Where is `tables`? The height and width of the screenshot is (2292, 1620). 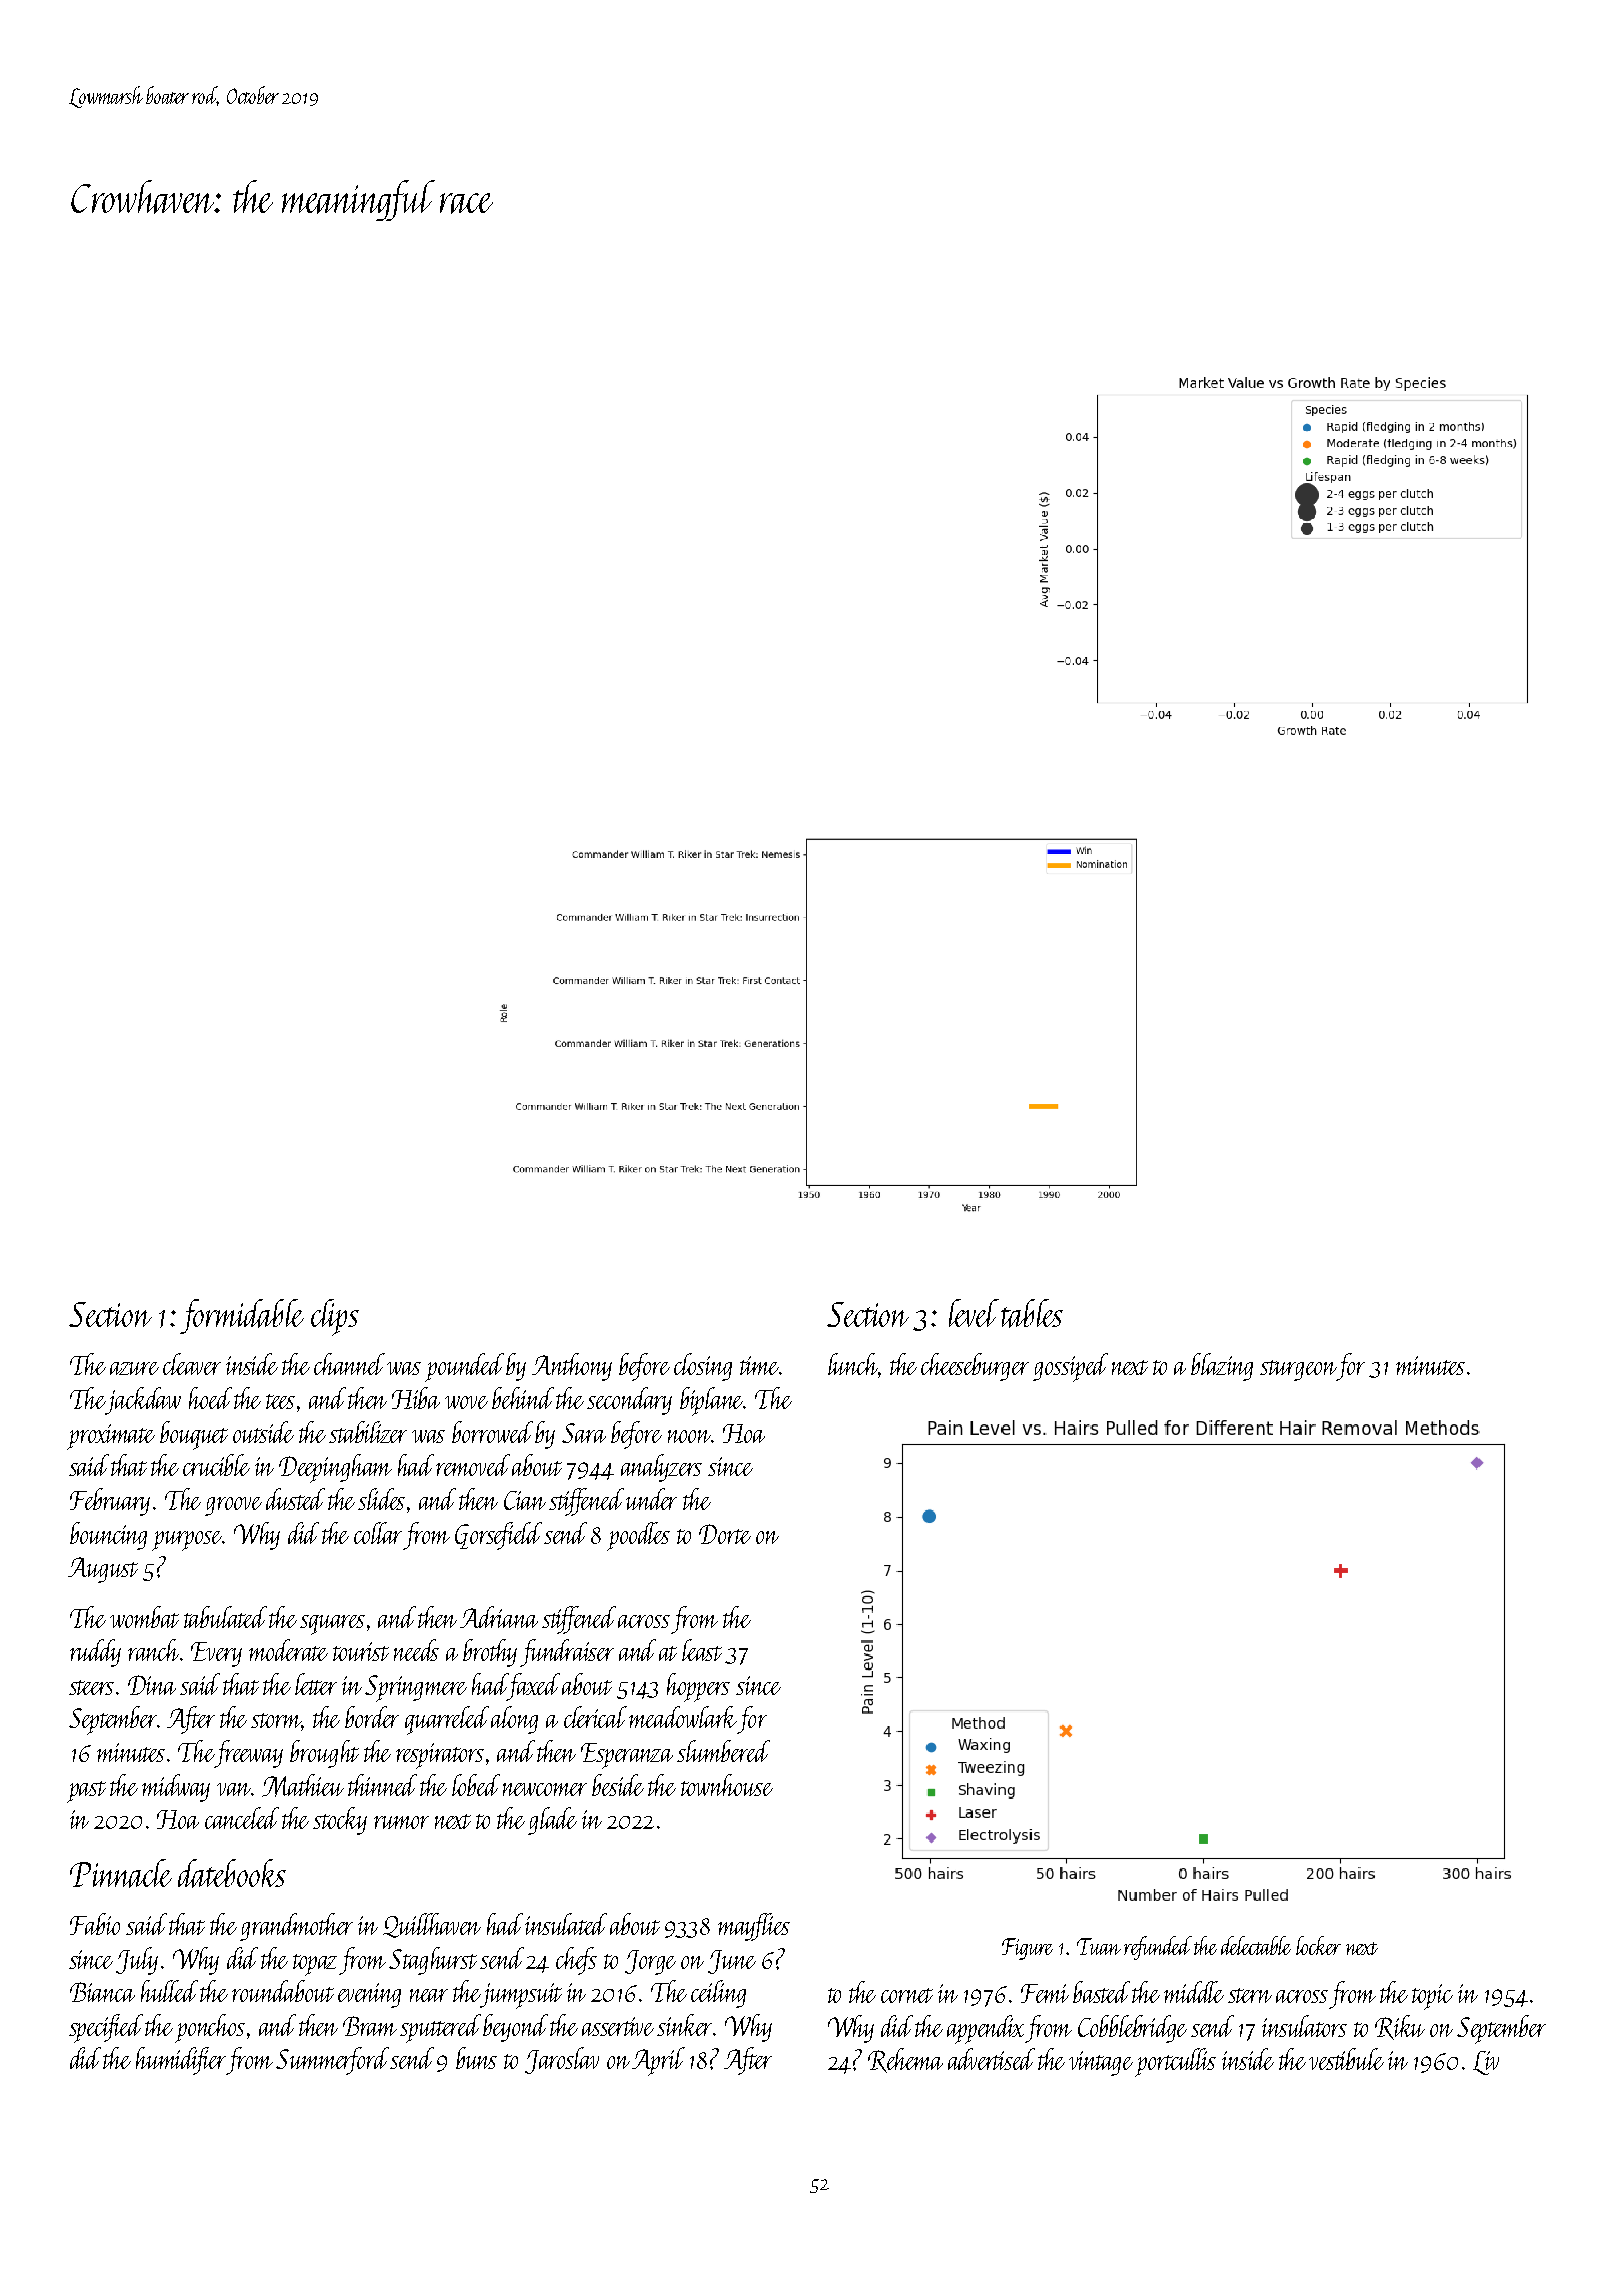
tables is located at coordinates (1032, 1313).
